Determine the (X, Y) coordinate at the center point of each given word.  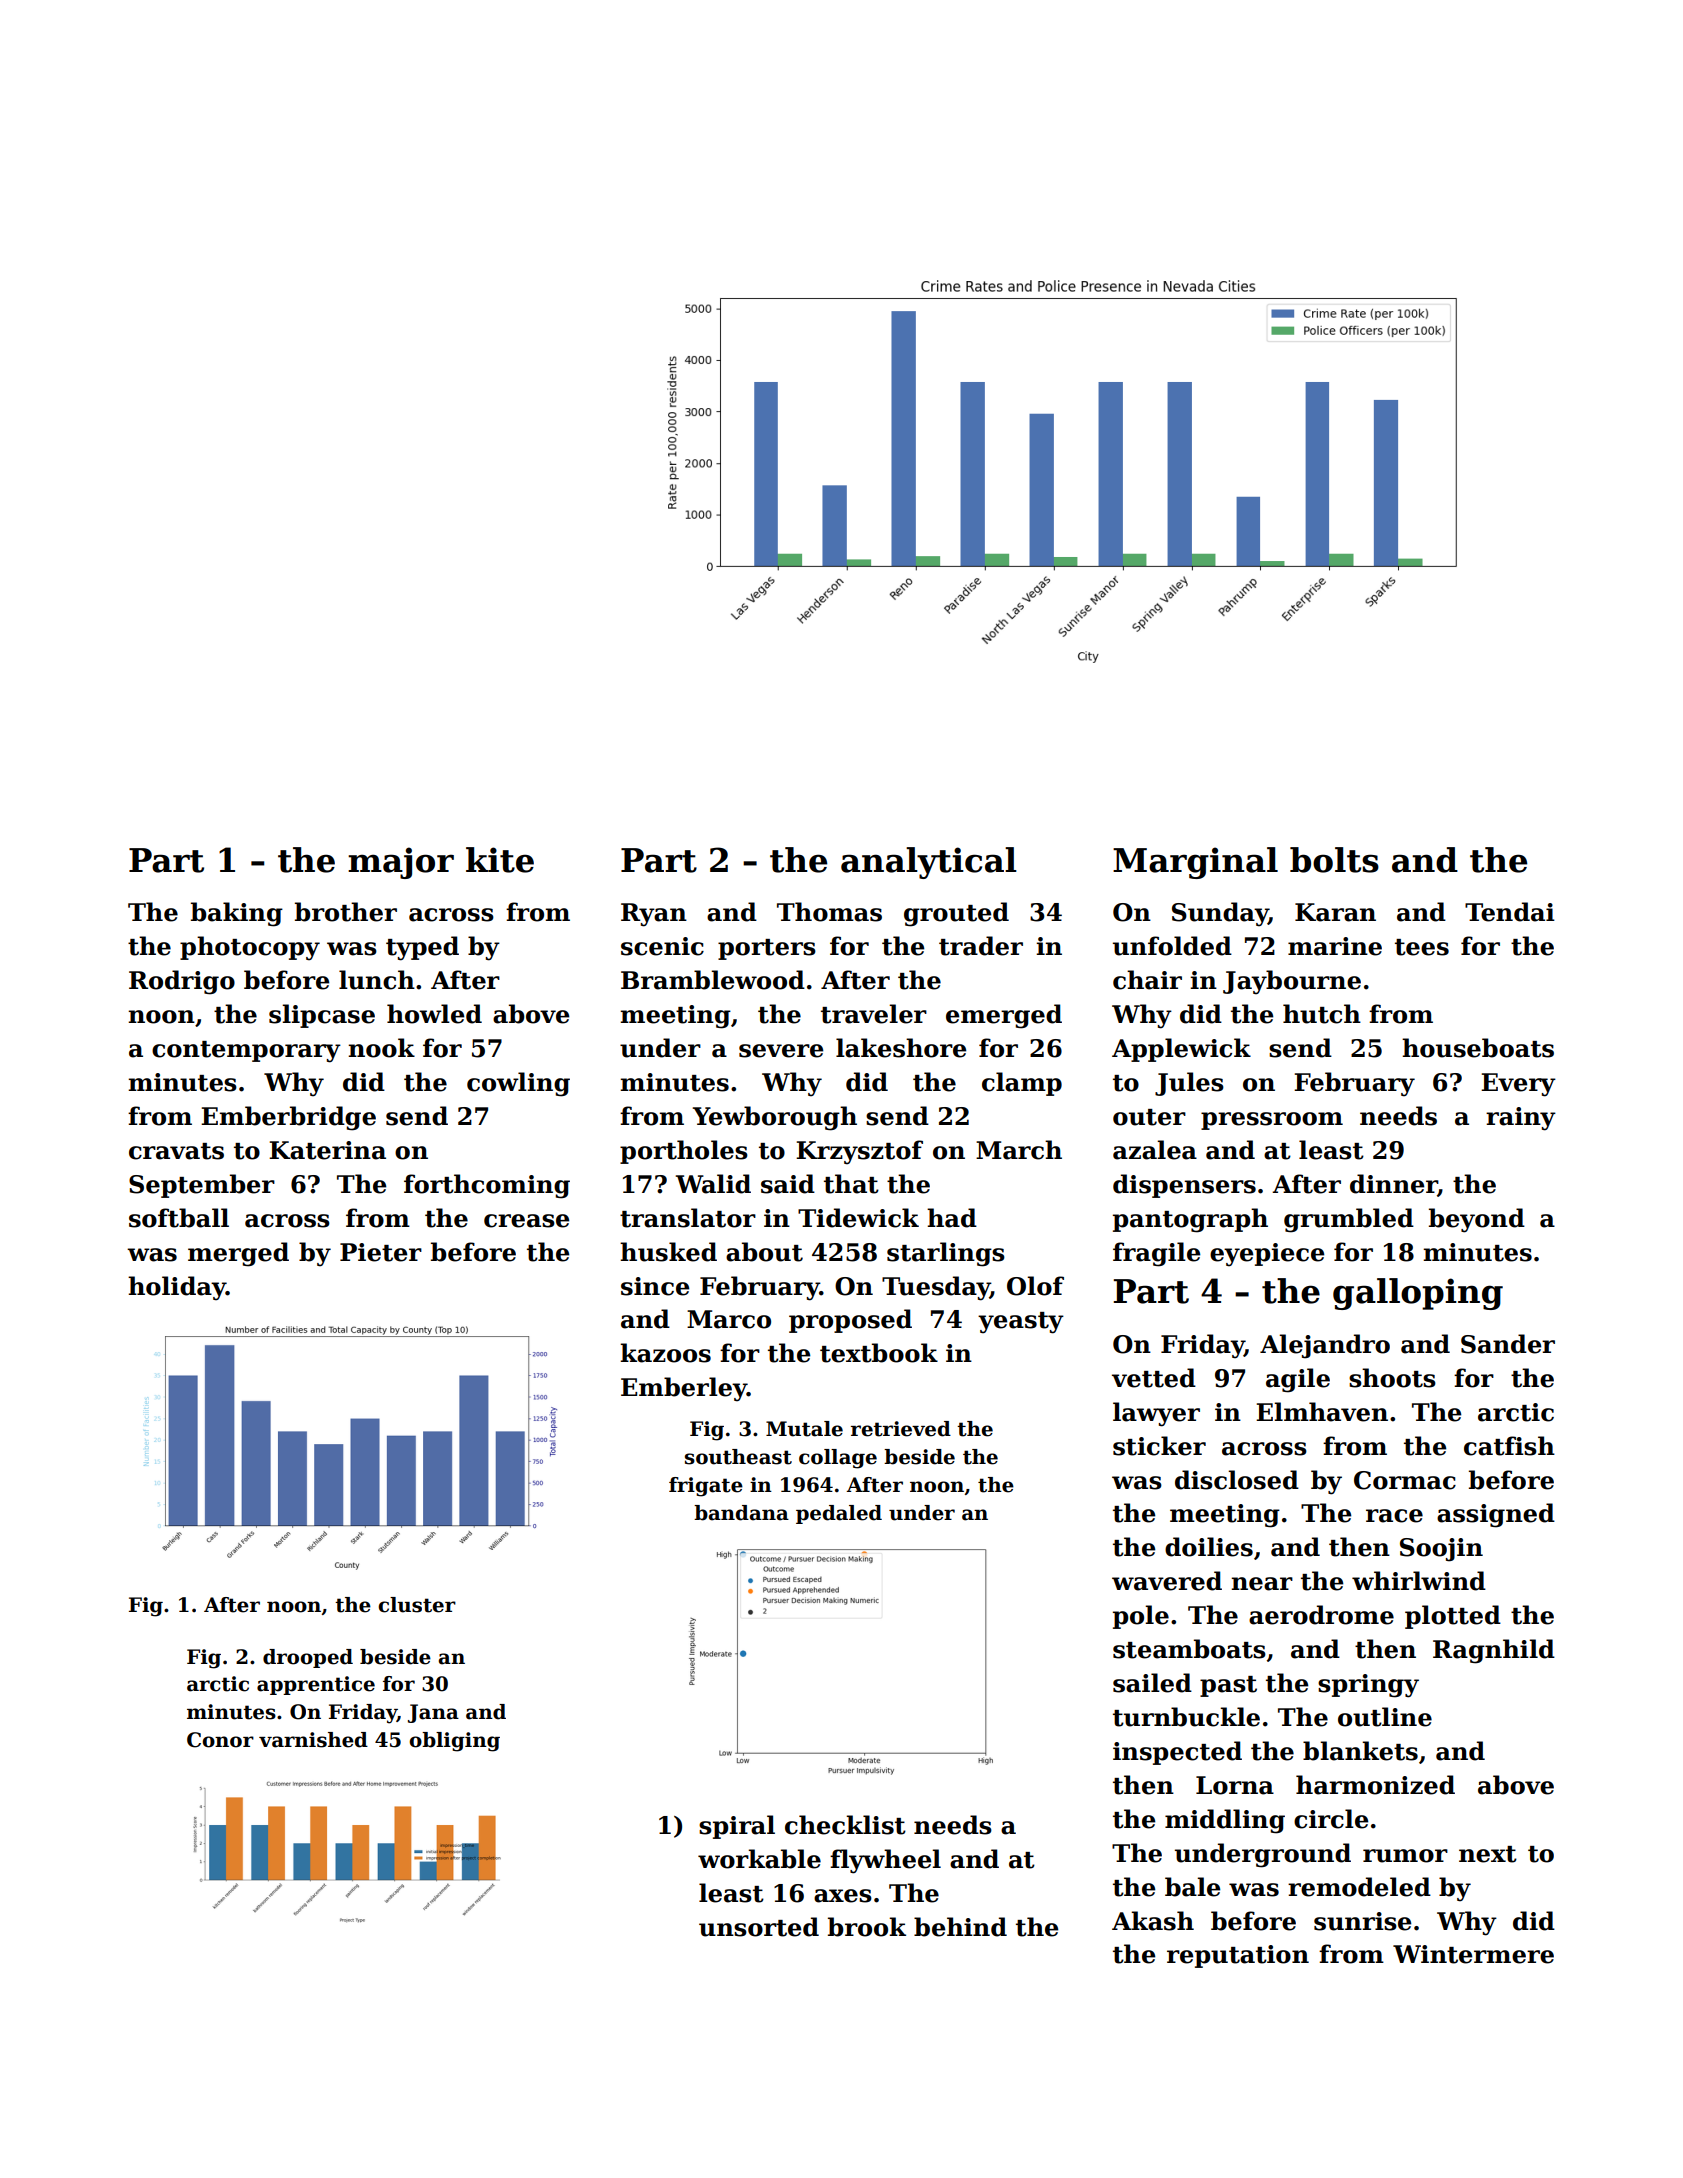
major (401, 863)
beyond (1477, 1220)
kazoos (665, 1353)
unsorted (759, 1927)
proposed (850, 1321)
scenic (662, 946)
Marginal (1195, 863)
